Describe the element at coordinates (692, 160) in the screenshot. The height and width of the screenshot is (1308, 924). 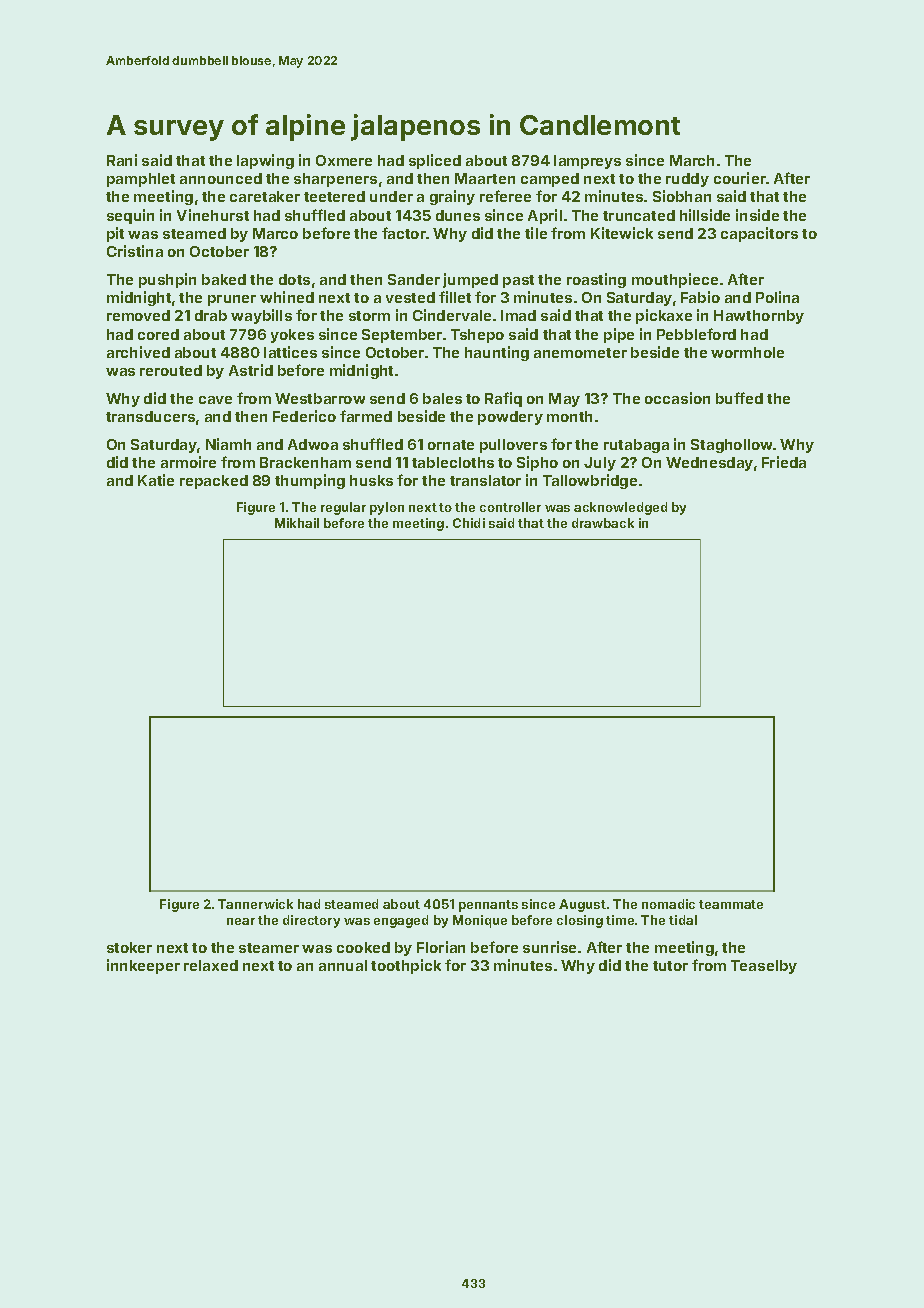
I see `March` at that location.
